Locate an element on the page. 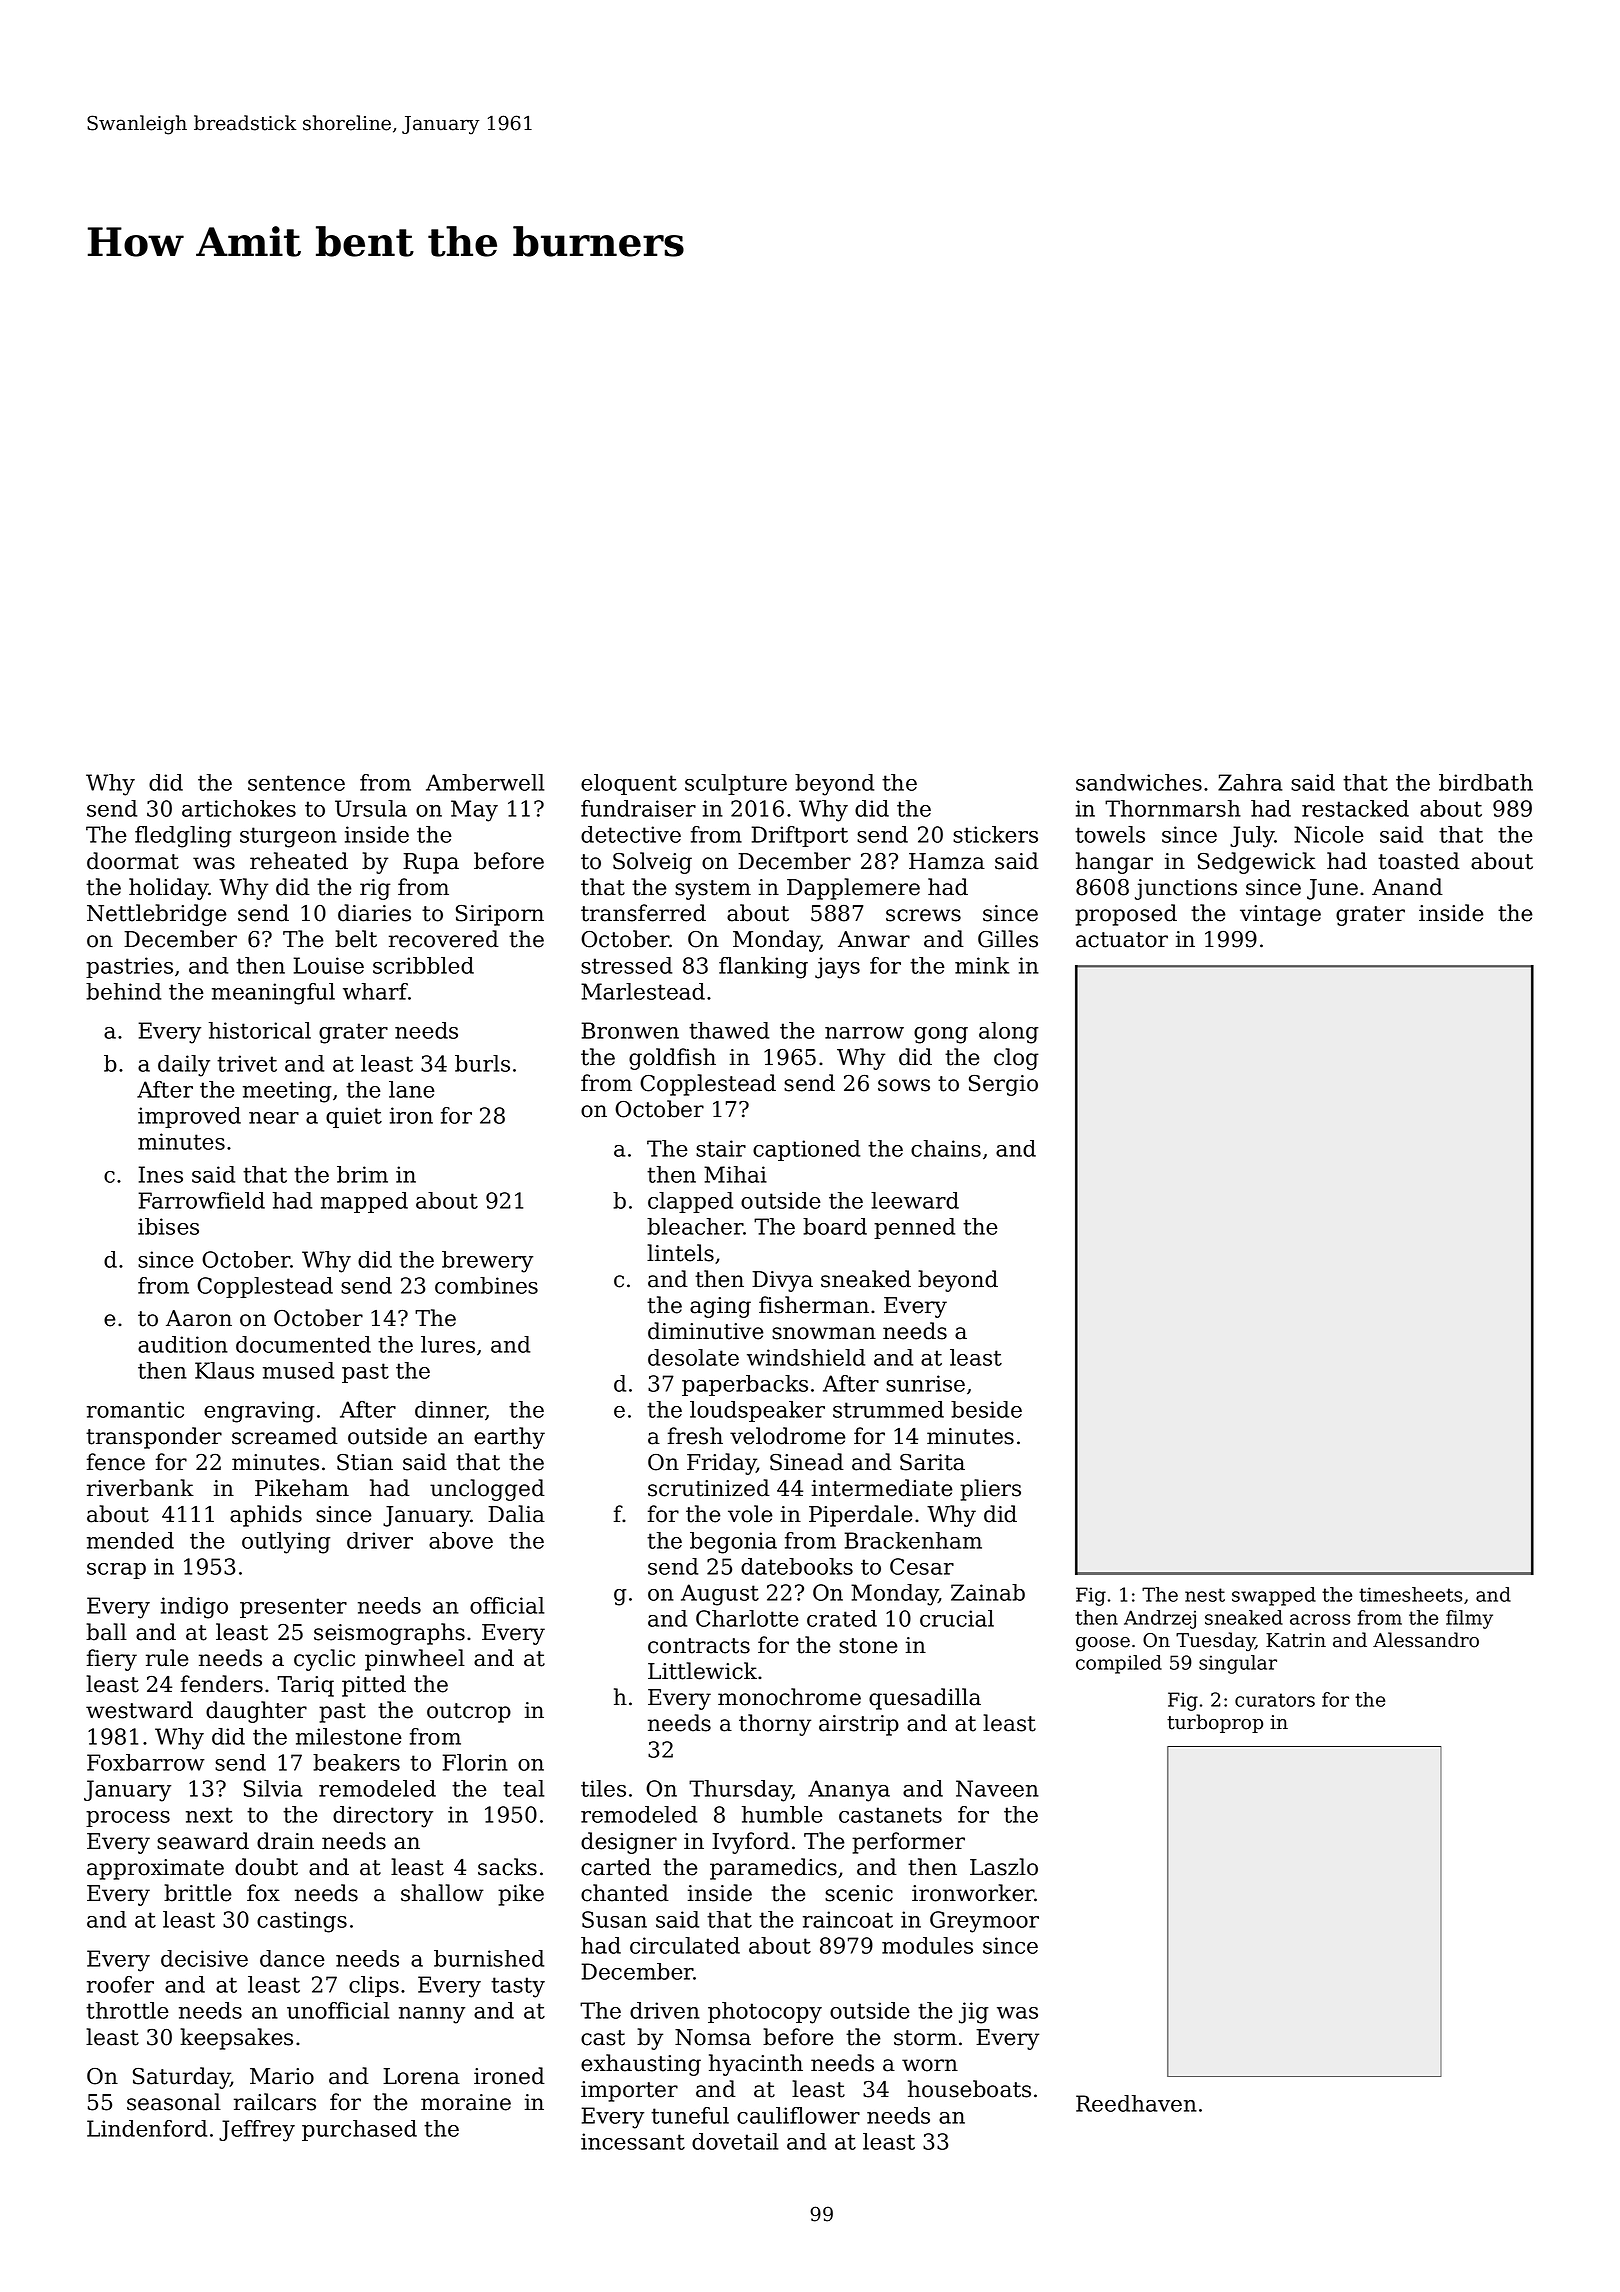 Image resolution: width=1620 pixels, height=2292 pixels. Sergio is located at coordinates (1003, 1085).
